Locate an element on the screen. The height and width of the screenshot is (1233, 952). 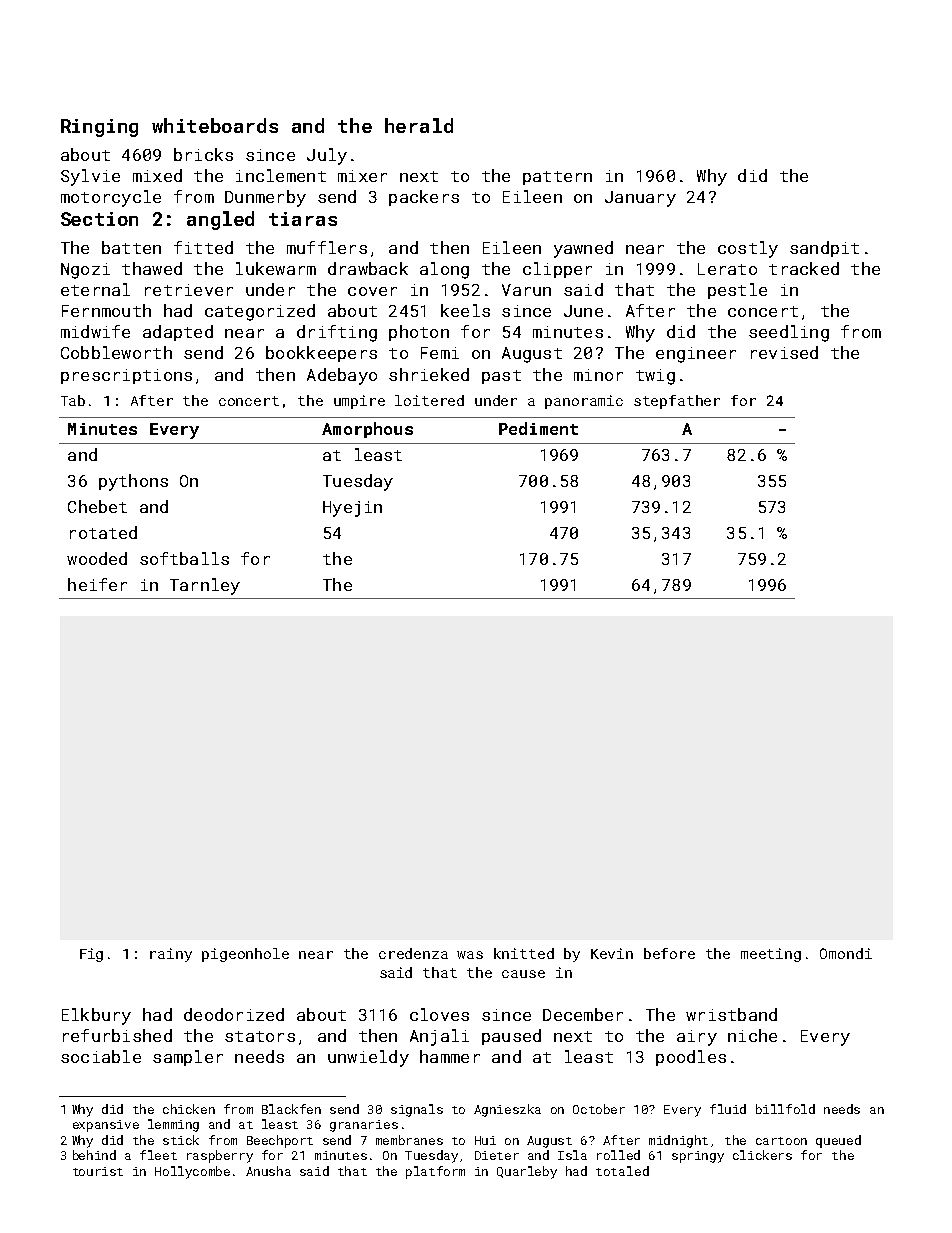
Pediment is located at coordinates (538, 428).
